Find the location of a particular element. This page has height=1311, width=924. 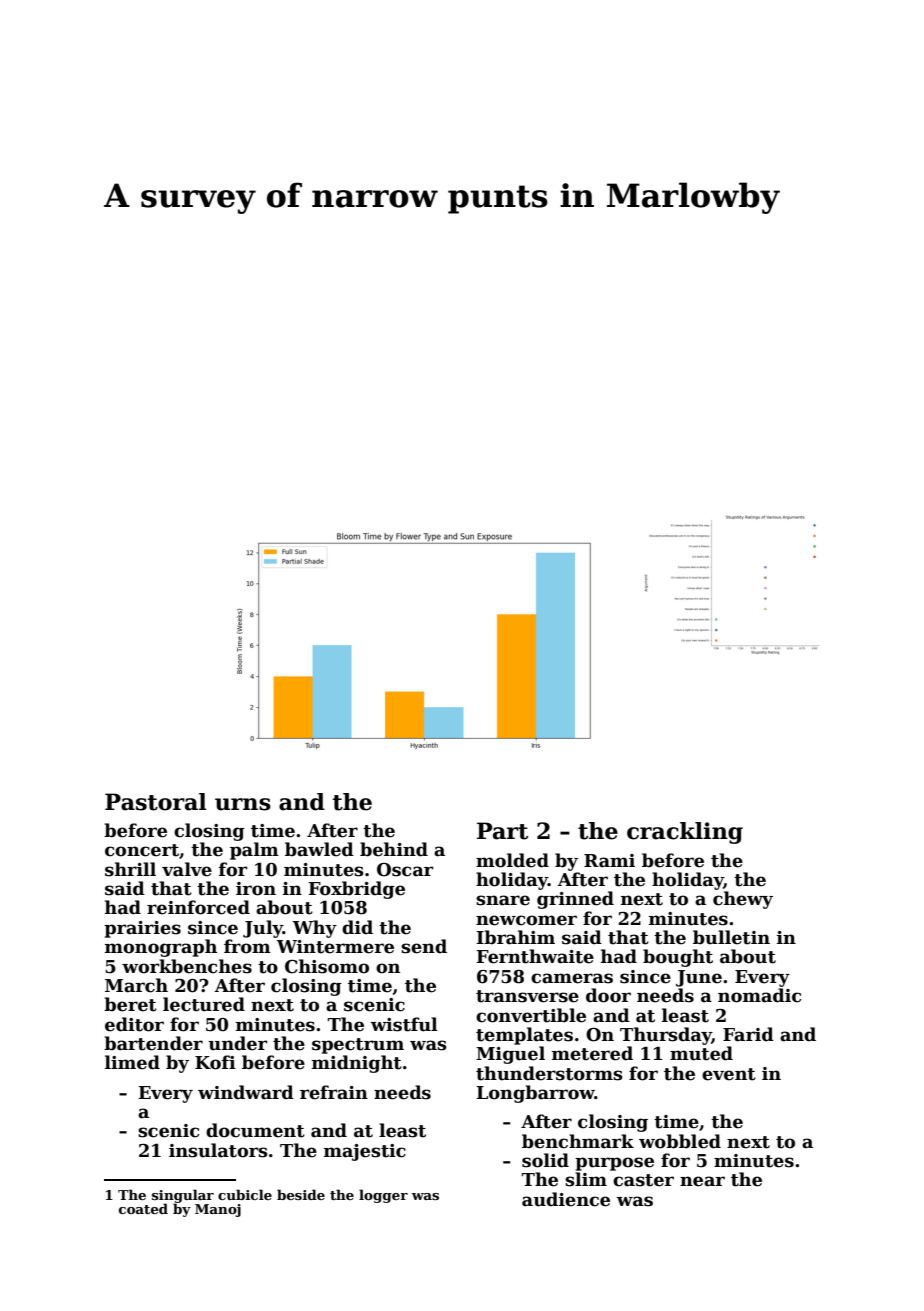

wistful is located at coordinates (404, 1024).
